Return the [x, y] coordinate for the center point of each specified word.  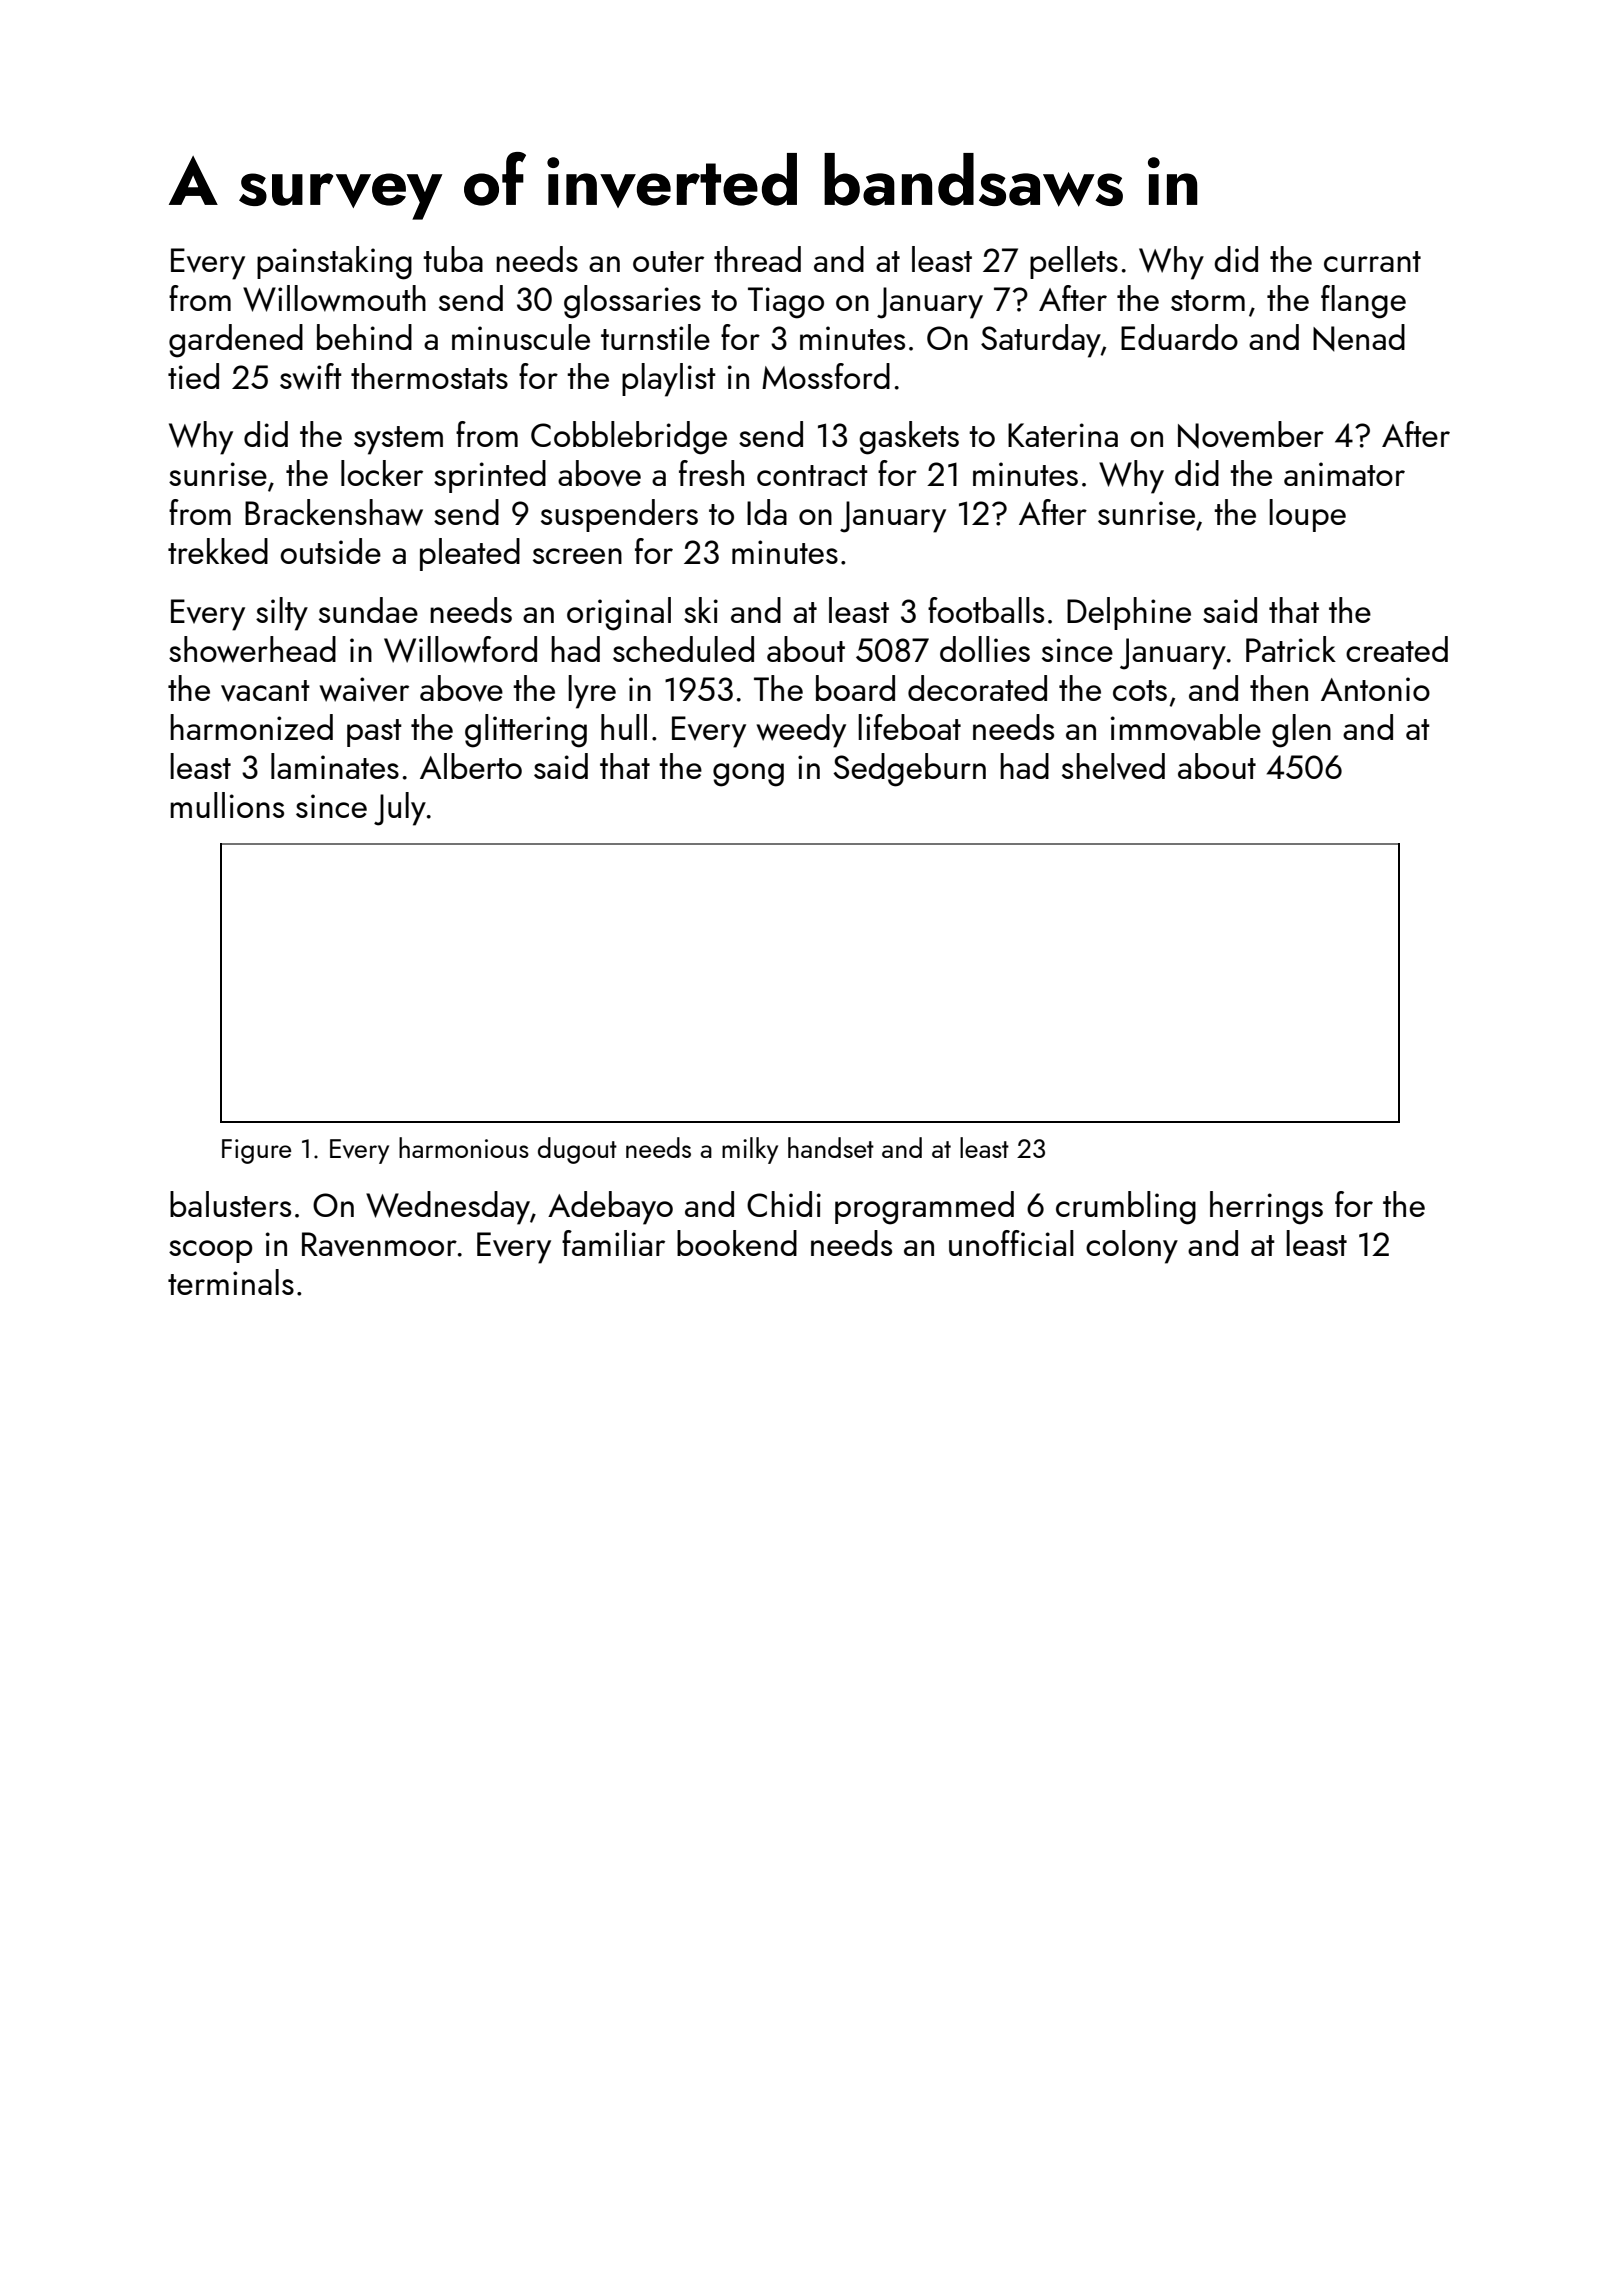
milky [750, 1150]
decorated [977, 688]
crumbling [1126, 1208]
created [1397, 649]
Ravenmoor [379, 1244]
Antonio [1375, 689]
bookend [737, 1243]
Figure [256, 1151]
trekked [218, 551]
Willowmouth [334, 298]
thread [757, 259]
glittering [526, 731]
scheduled [683, 649]
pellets [1074, 262]
